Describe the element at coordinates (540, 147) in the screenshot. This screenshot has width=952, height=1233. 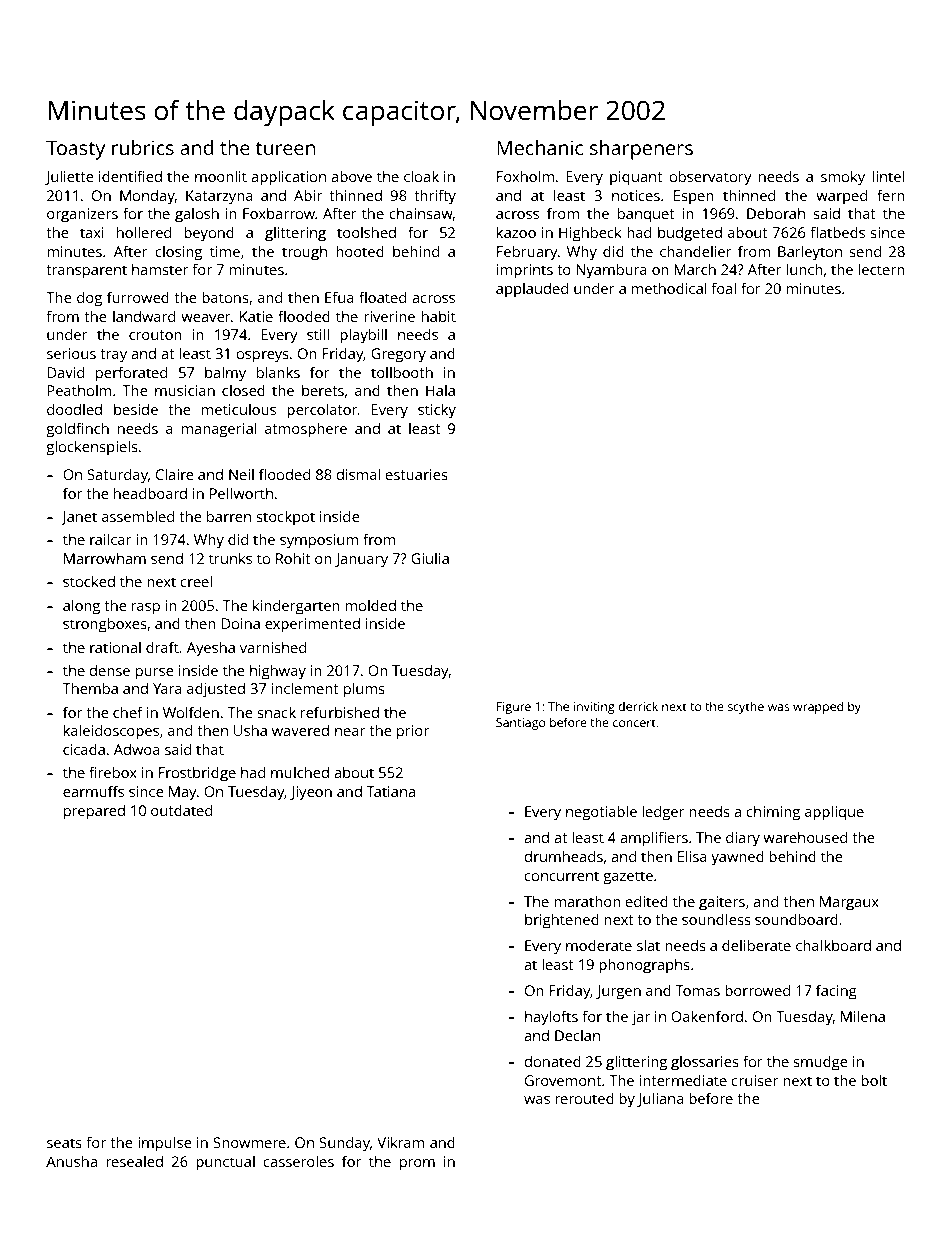
I see `Mechanic` at that location.
